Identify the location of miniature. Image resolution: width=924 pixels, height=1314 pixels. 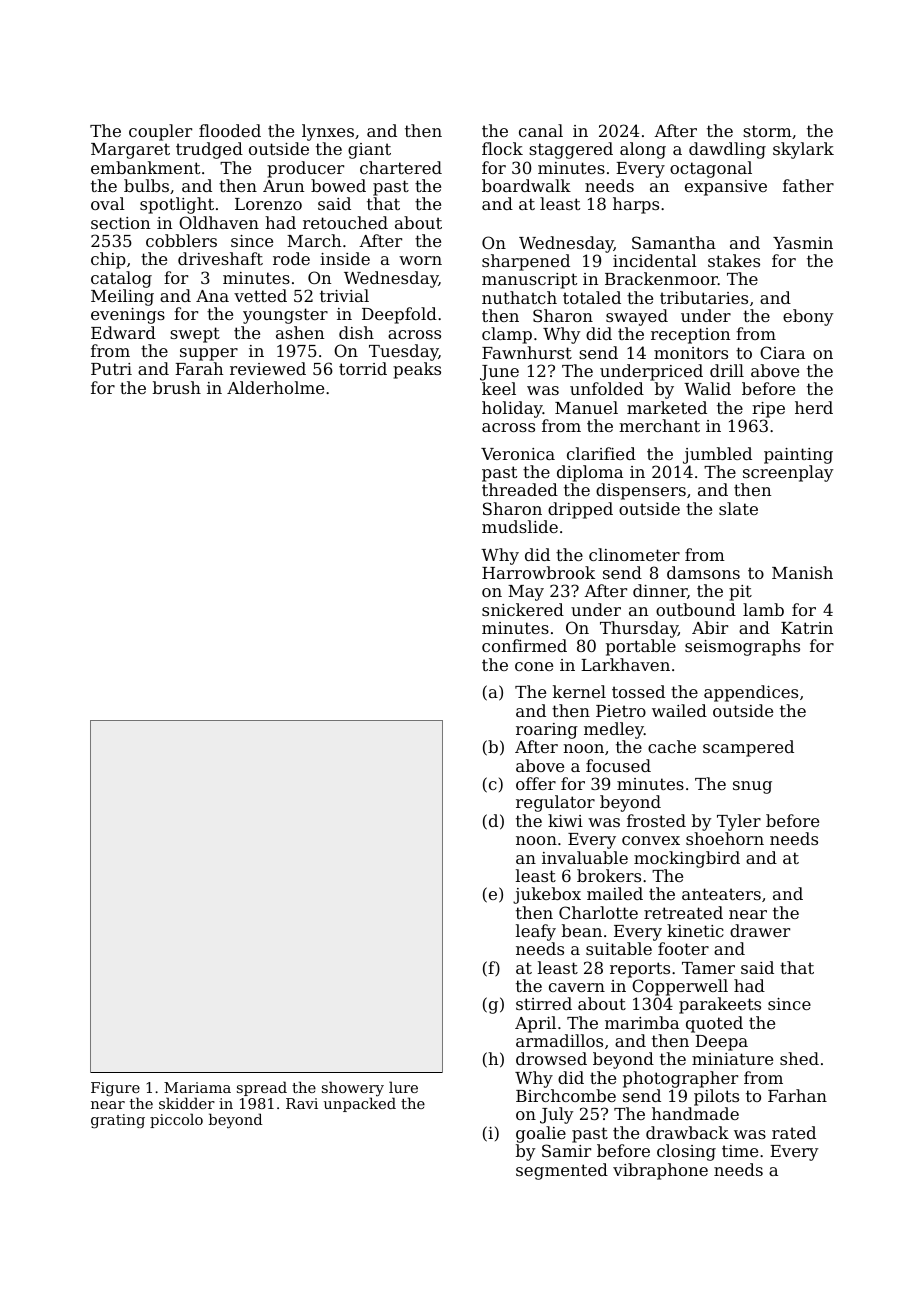
(732, 1059).
